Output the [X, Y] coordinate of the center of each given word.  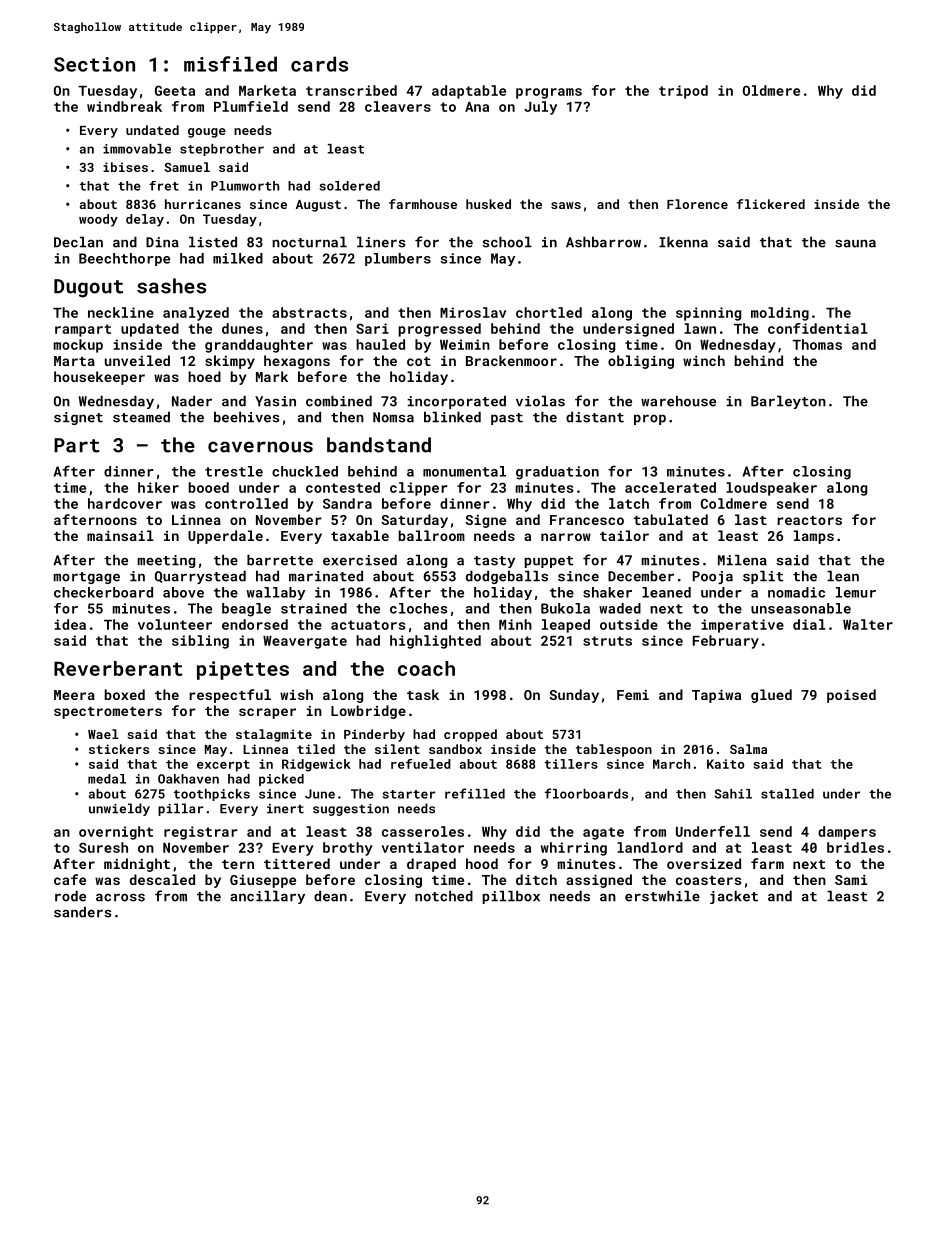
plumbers [398, 259]
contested [343, 487]
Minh [515, 624]
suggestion [351, 810]
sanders [82, 912]
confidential [818, 328]
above [183, 592]
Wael [103, 734]
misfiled [230, 64]
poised [851, 696]
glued [771, 696]
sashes [171, 286]
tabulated [671, 519]
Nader [192, 401]
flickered [771, 204]
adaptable [469, 92]
